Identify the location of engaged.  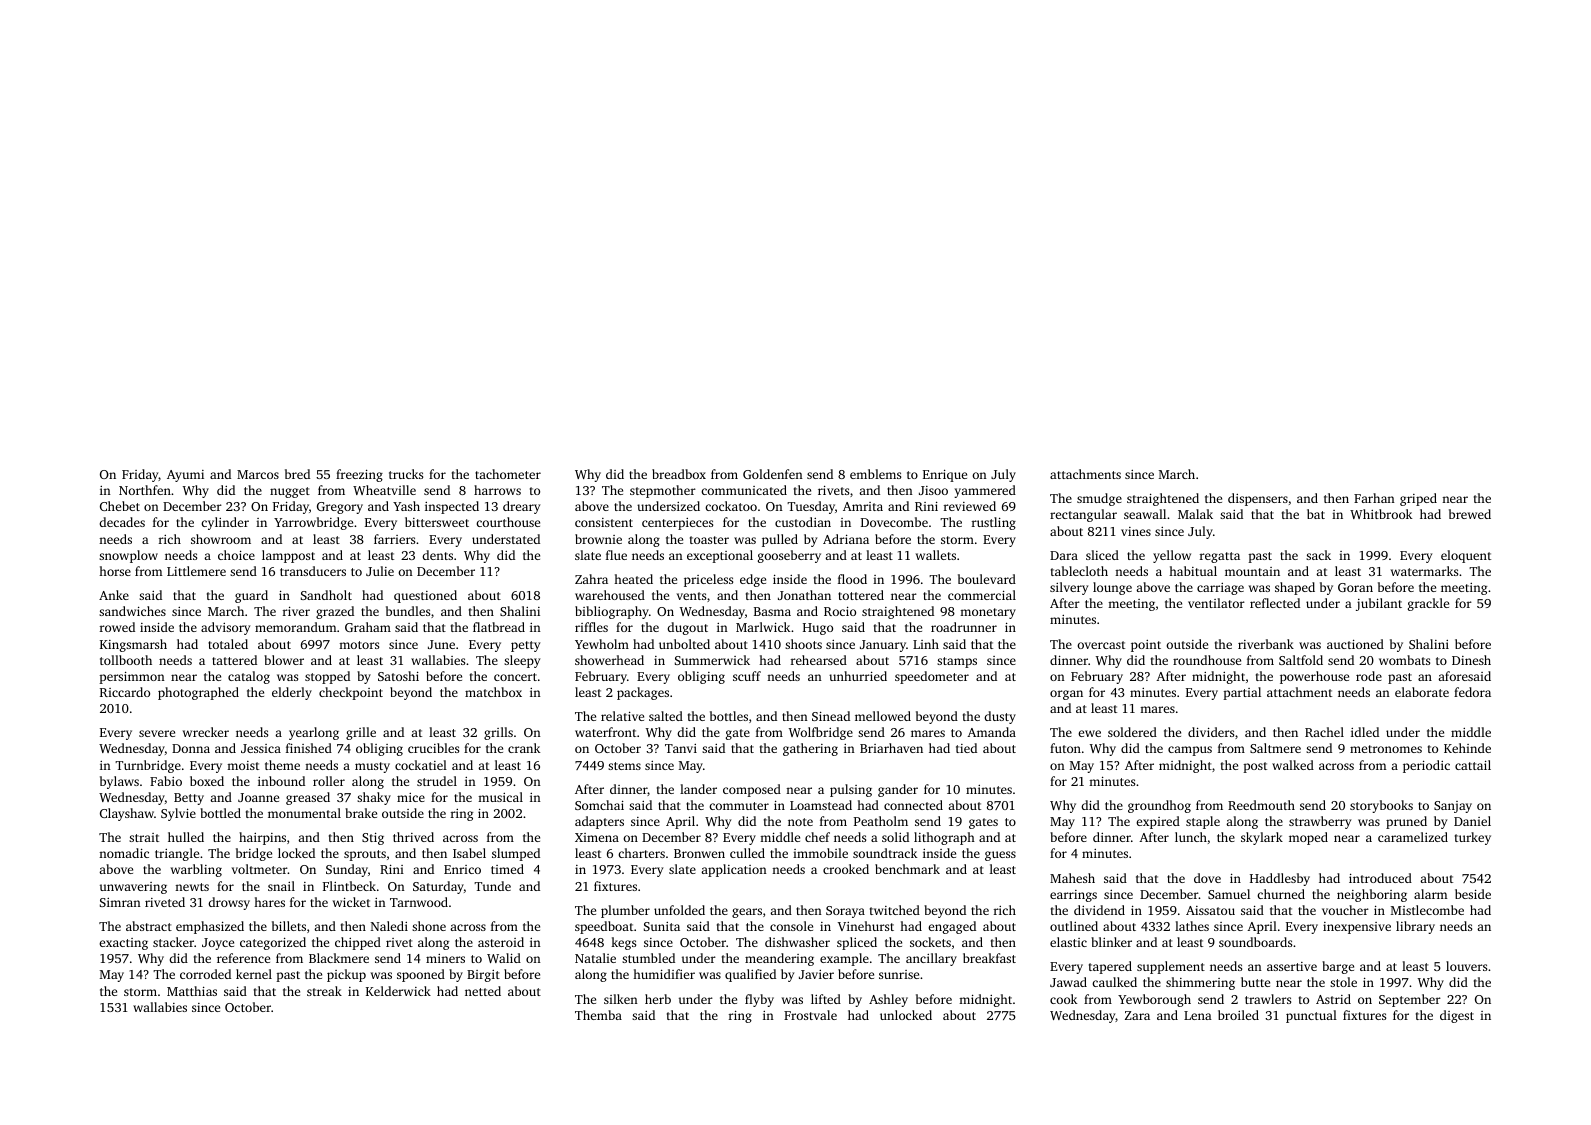
(952, 927).
